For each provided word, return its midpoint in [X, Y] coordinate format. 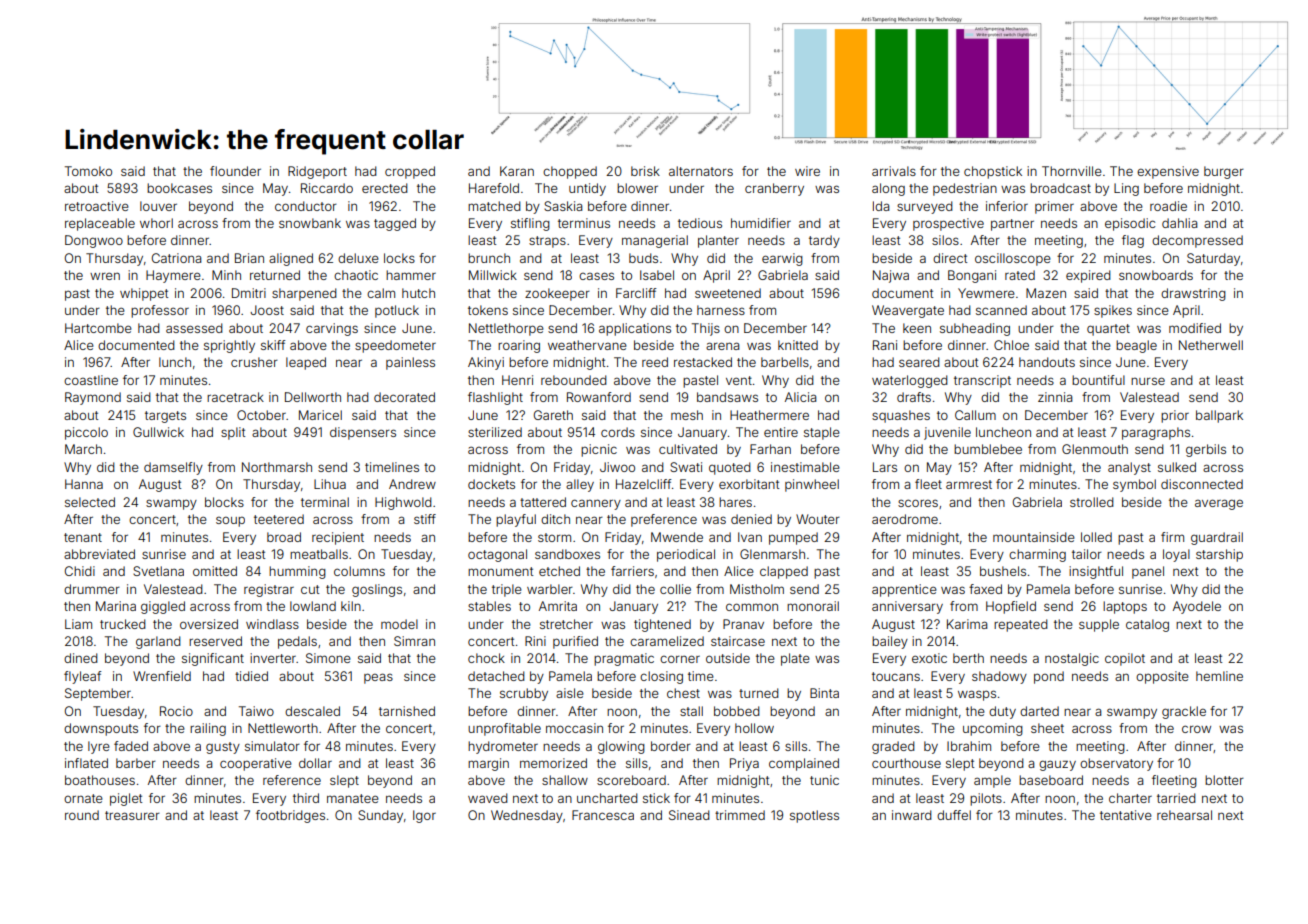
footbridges [290, 816]
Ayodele [1197, 607]
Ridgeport [317, 172]
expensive [1168, 172]
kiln [351, 606]
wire [807, 171]
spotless [814, 816]
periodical [686, 555]
